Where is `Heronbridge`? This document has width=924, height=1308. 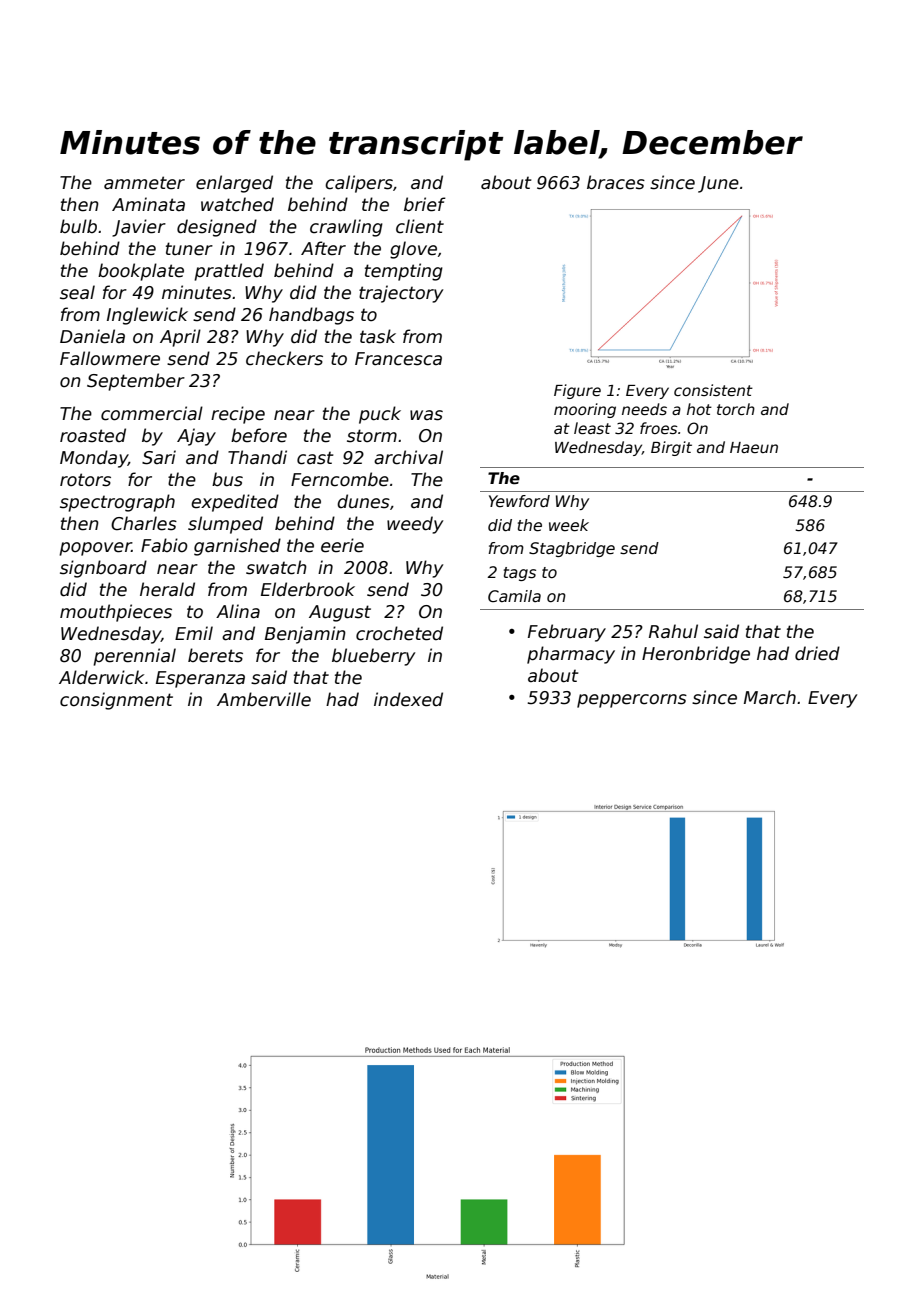 Heronbridge is located at coordinates (696, 655).
